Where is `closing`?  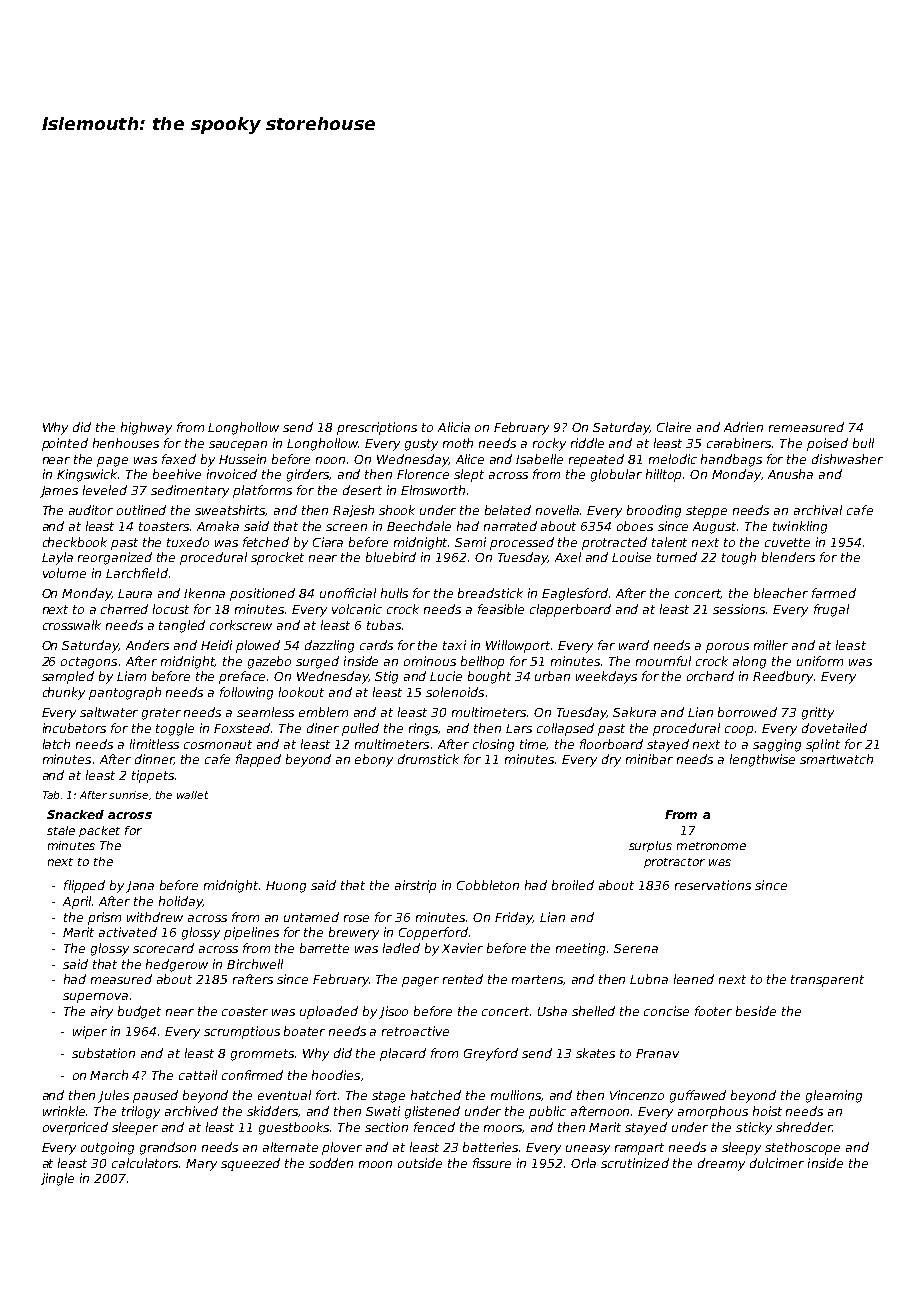 closing is located at coordinates (493, 745).
